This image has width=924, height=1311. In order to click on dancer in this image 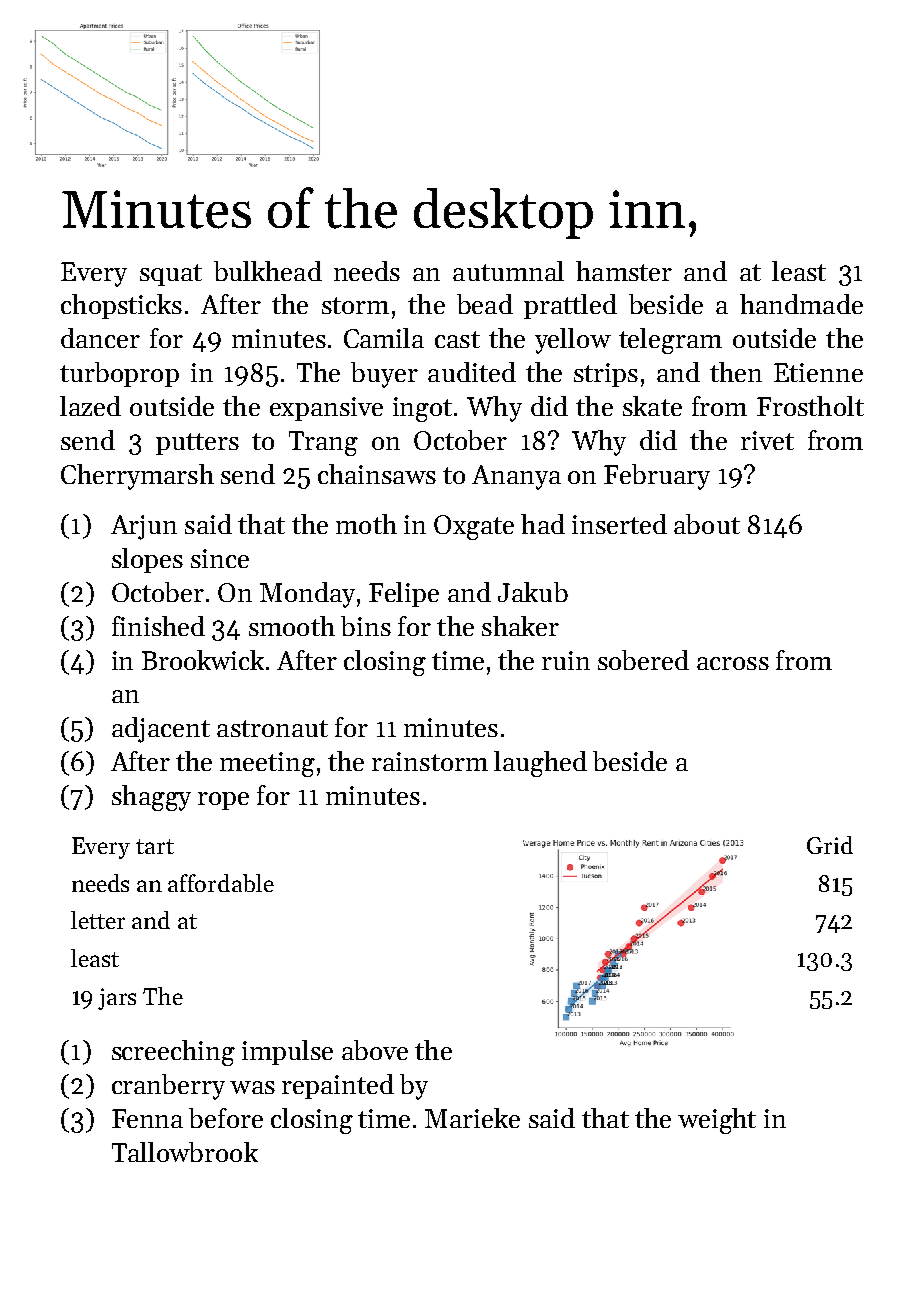, I will do `click(100, 338)`.
